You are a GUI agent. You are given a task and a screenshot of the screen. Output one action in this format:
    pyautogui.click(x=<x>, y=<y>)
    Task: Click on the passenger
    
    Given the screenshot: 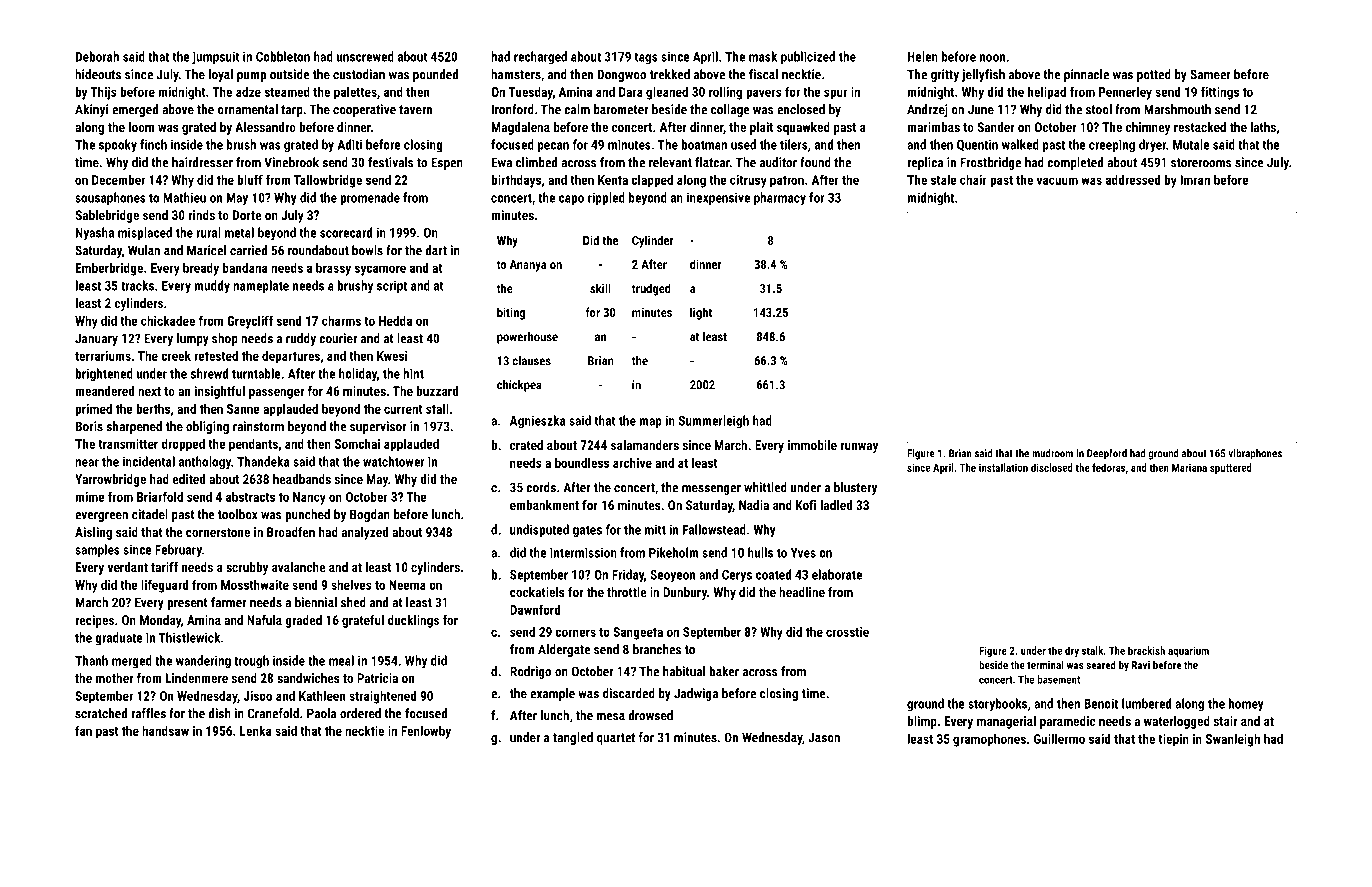 What is the action you would take?
    pyautogui.click(x=276, y=394)
